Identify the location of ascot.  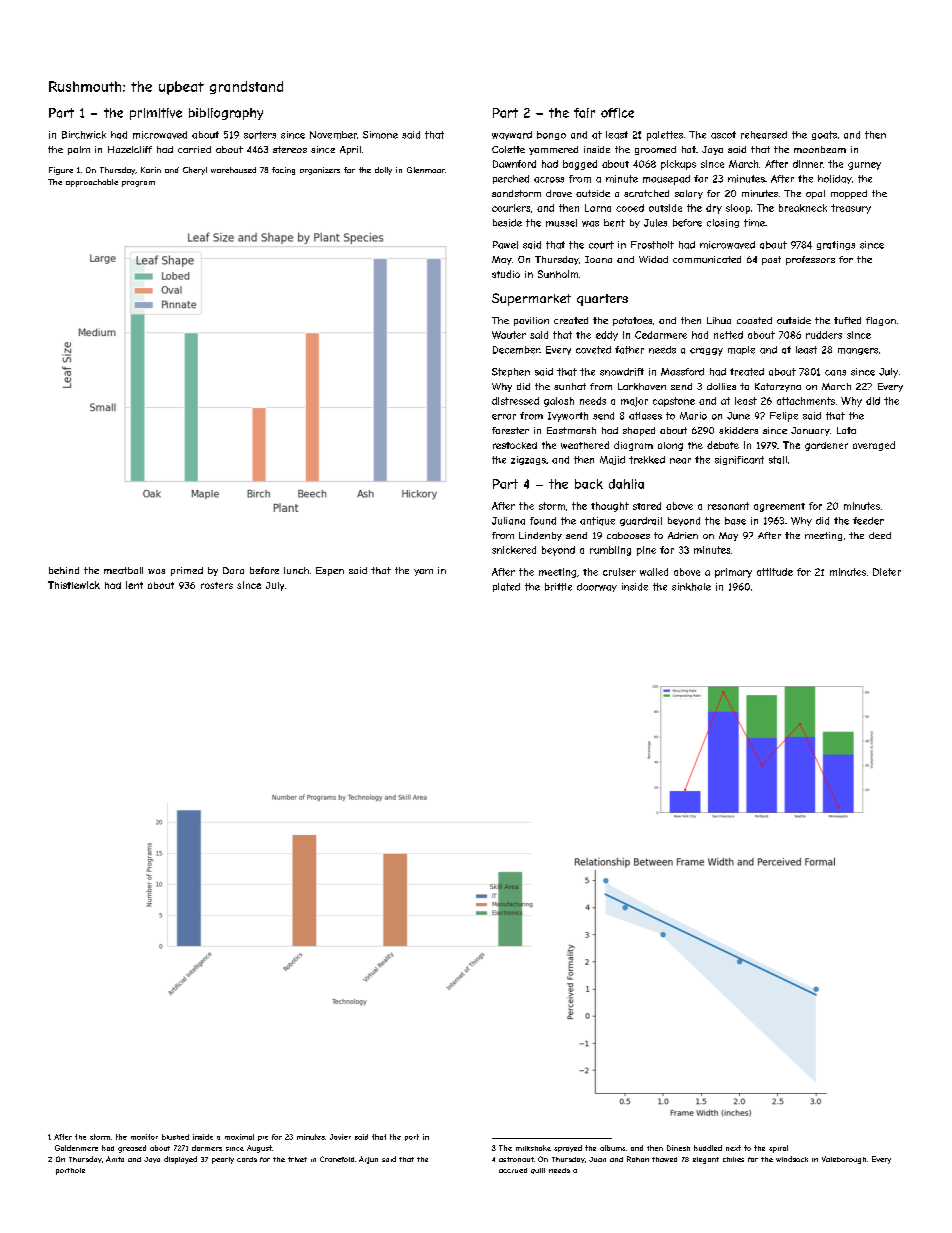
(723, 135).
